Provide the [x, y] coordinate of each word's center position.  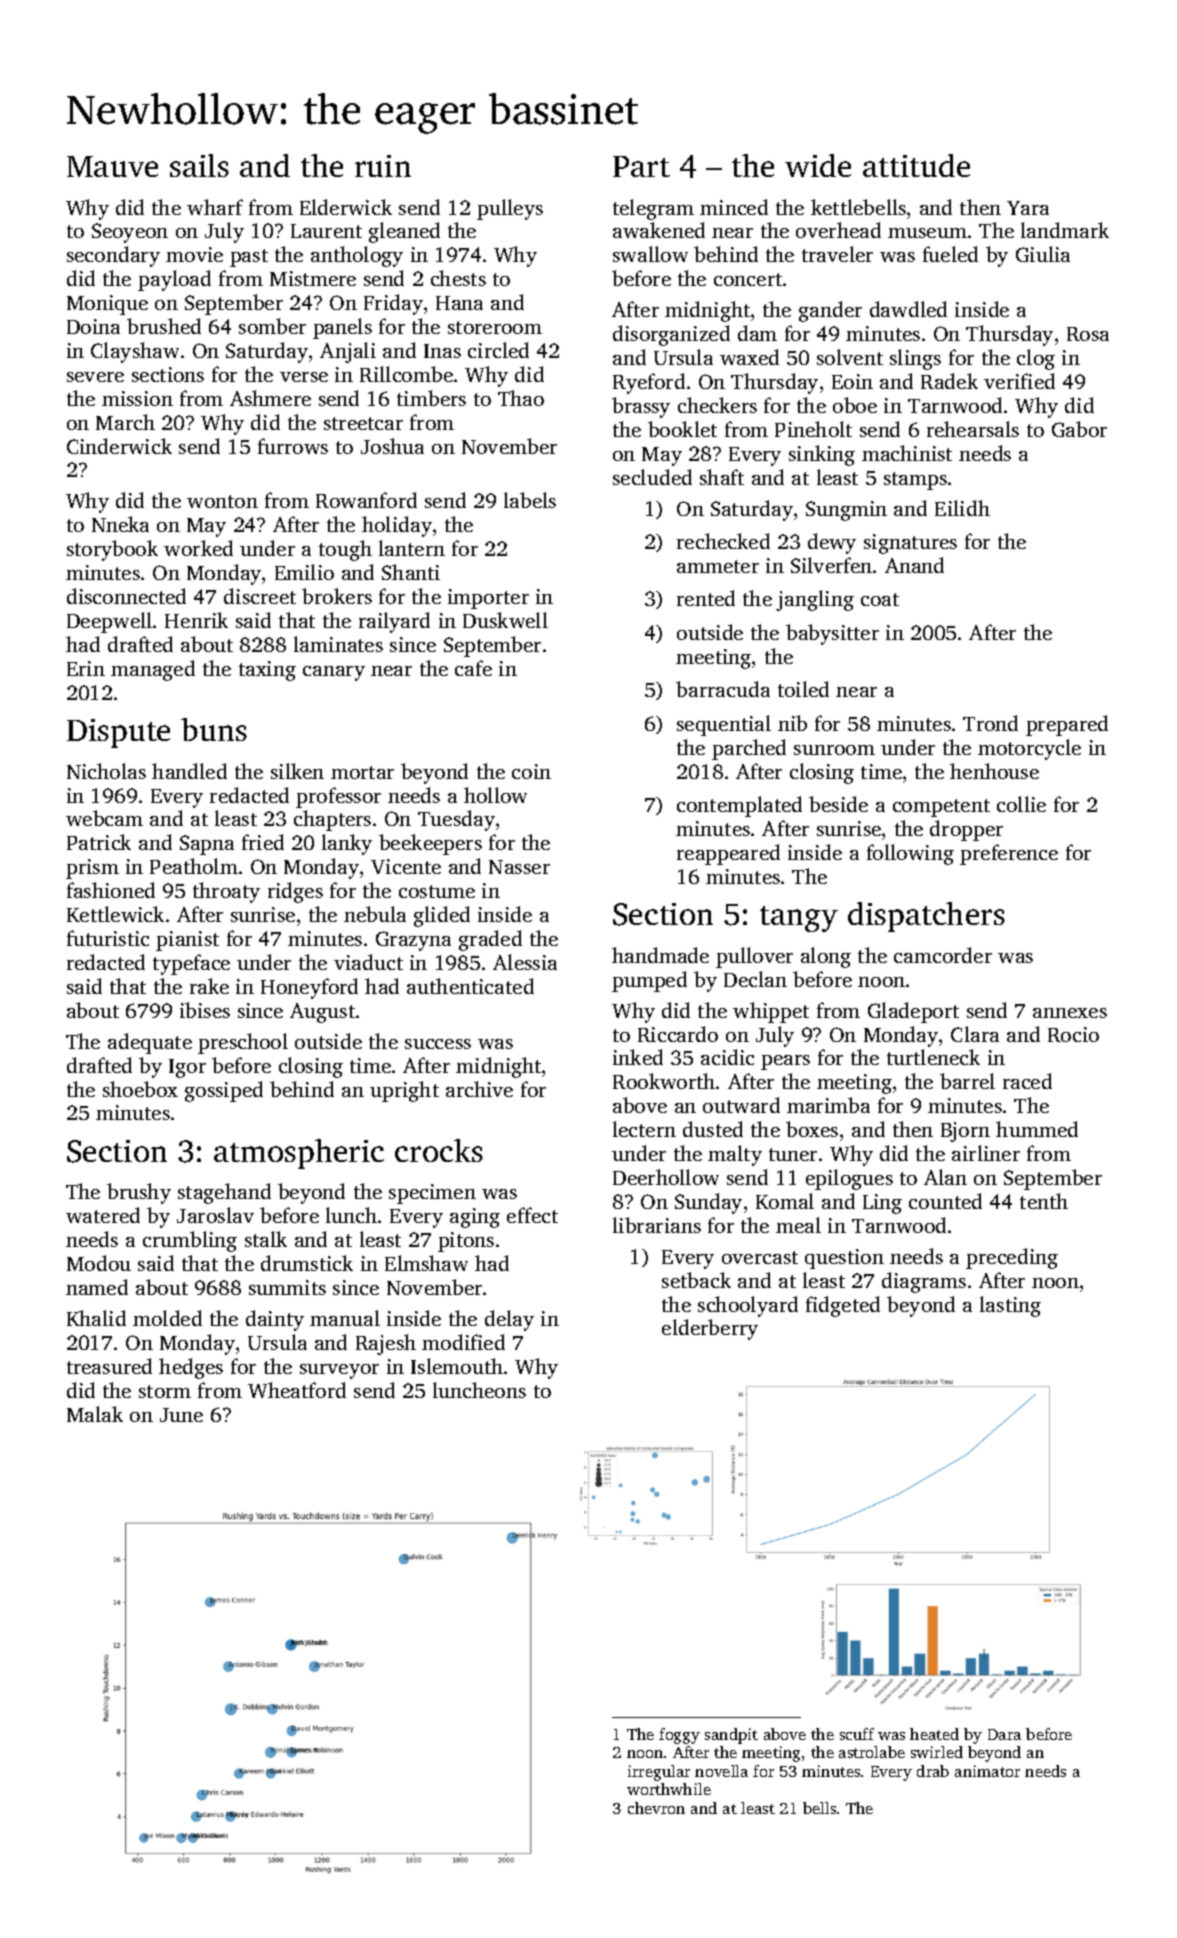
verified [1019, 381]
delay [509, 1320]
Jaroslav [215, 1215]
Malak [95, 1414]
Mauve [112, 166]
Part [641, 166]
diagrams [924, 1282]
